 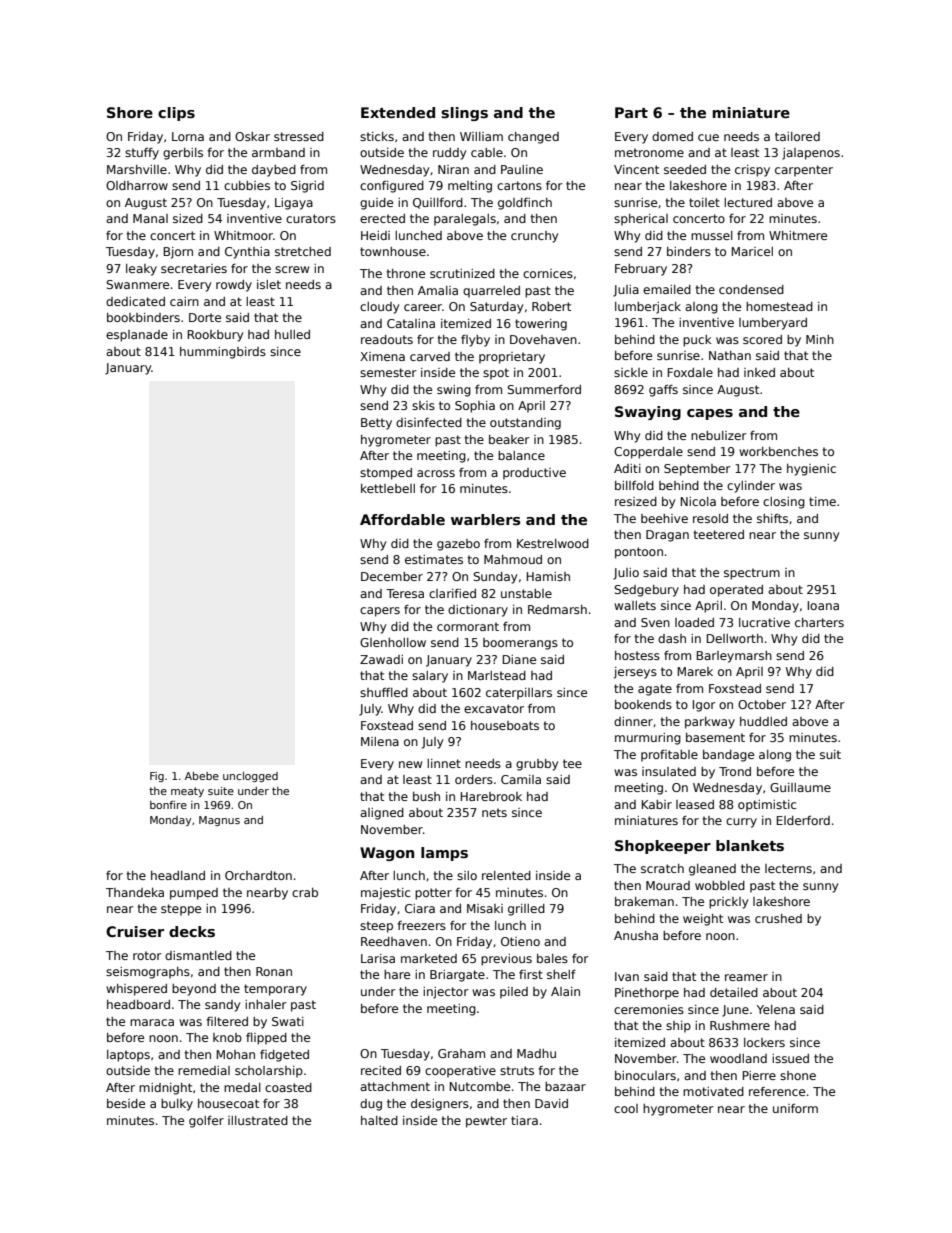 I want to click on rowdy, so click(x=234, y=286).
